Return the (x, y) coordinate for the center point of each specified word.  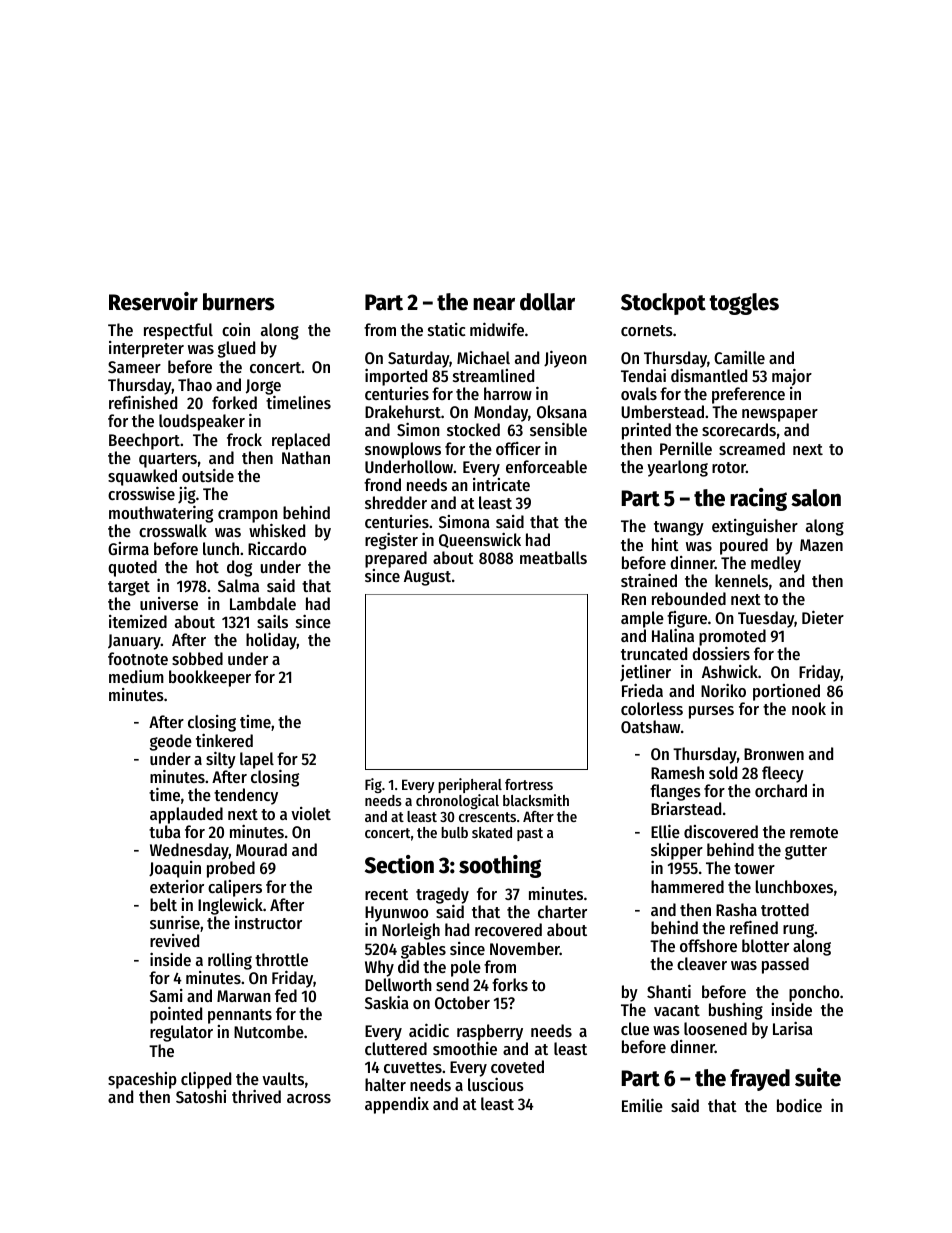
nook (809, 708)
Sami (166, 995)
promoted (732, 638)
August (427, 578)
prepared (396, 559)
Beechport (144, 441)
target (129, 588)
